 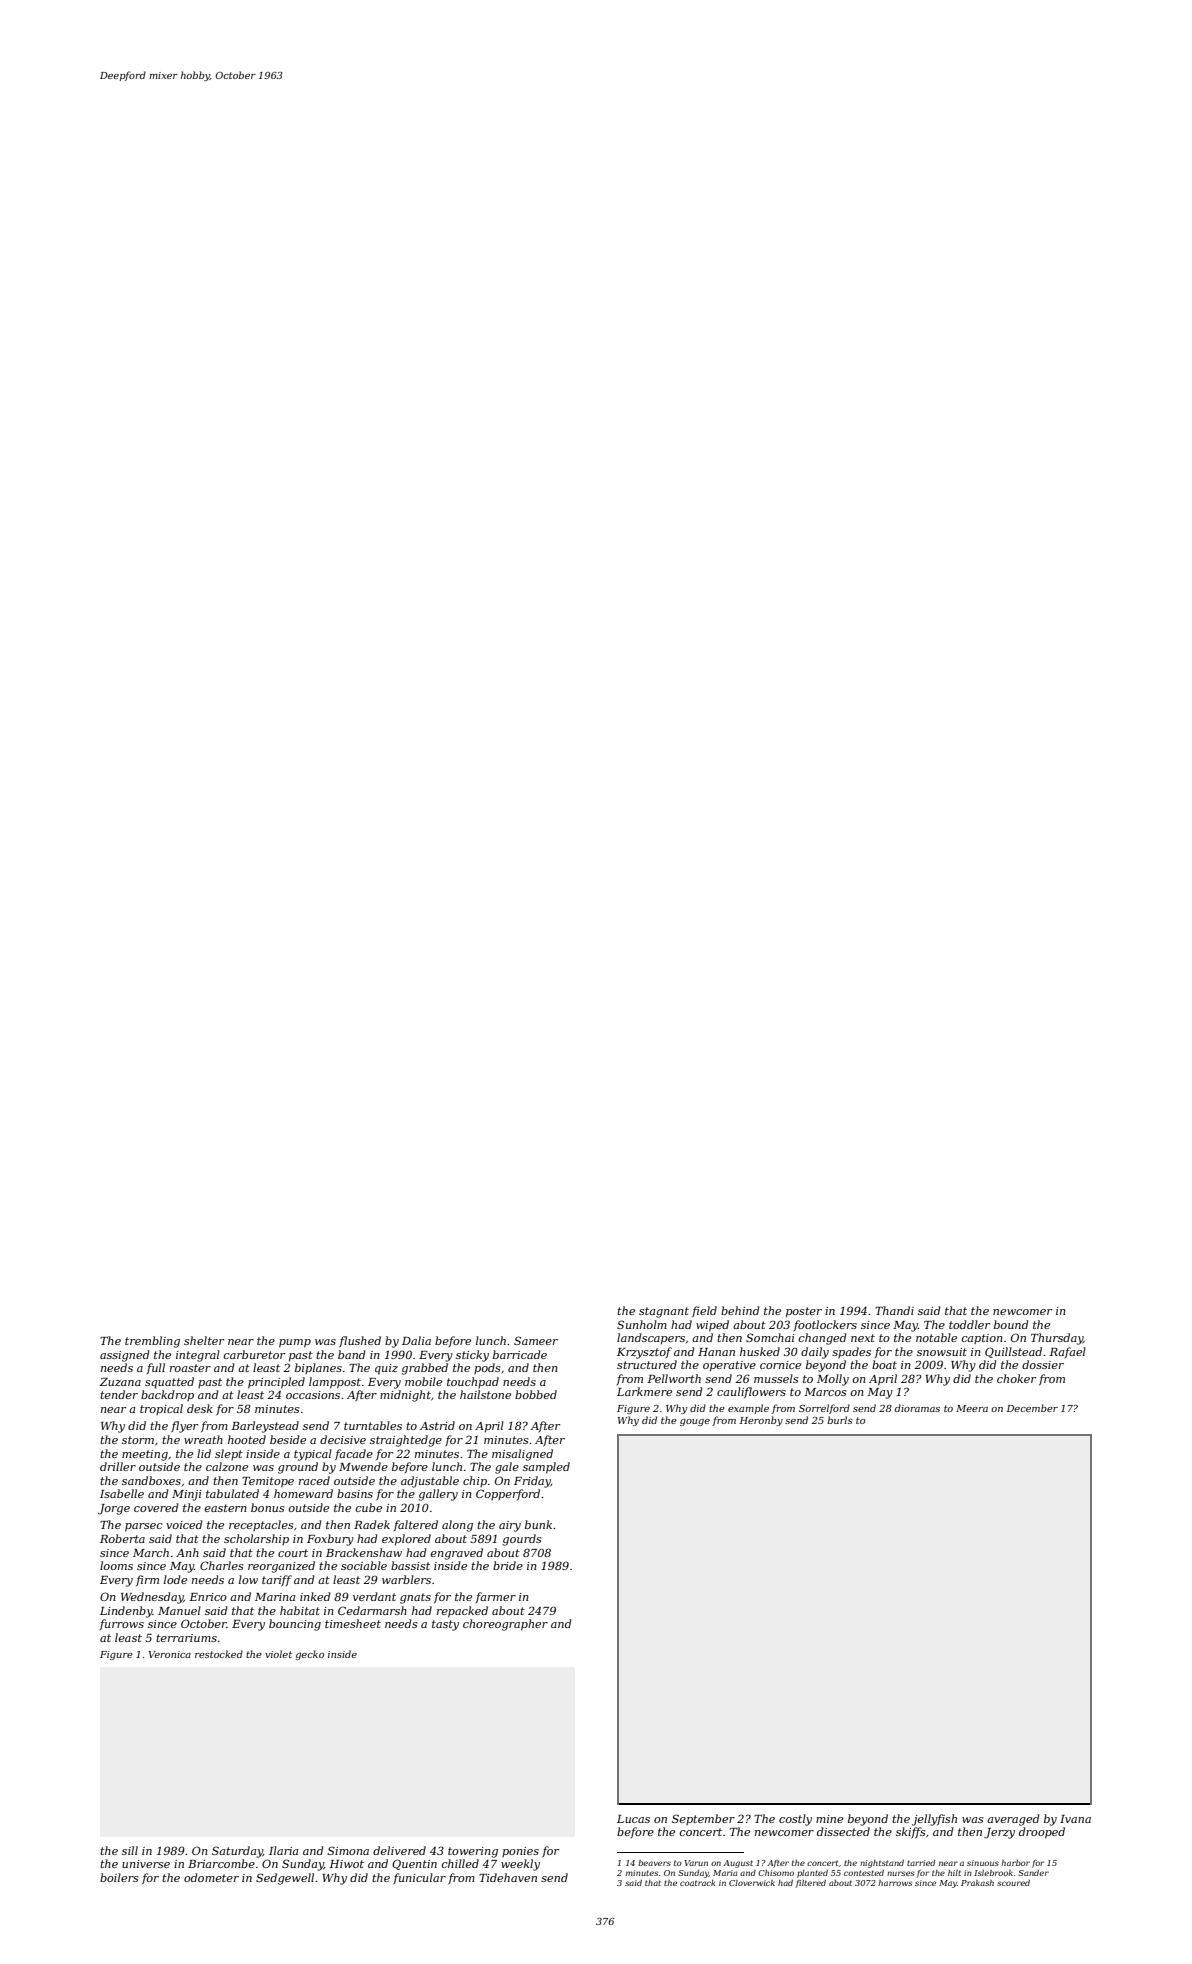 I want to click on Sedgewell, so click(x=285, y=1879).
